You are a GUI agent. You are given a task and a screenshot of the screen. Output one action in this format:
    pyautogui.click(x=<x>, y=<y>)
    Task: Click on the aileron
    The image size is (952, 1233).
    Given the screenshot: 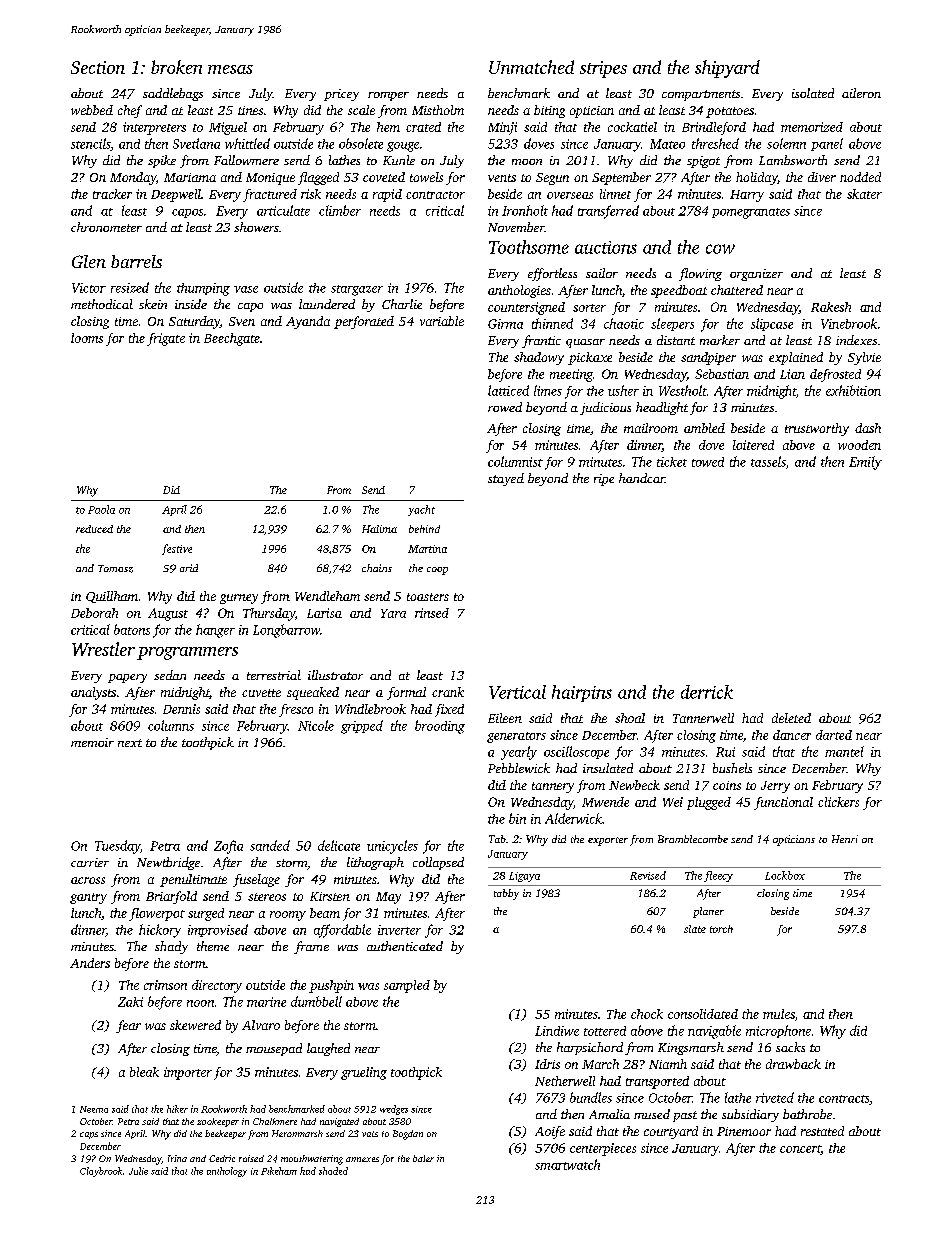 What is the action you would take?
    pyautogui.click(x=861, y=93)
